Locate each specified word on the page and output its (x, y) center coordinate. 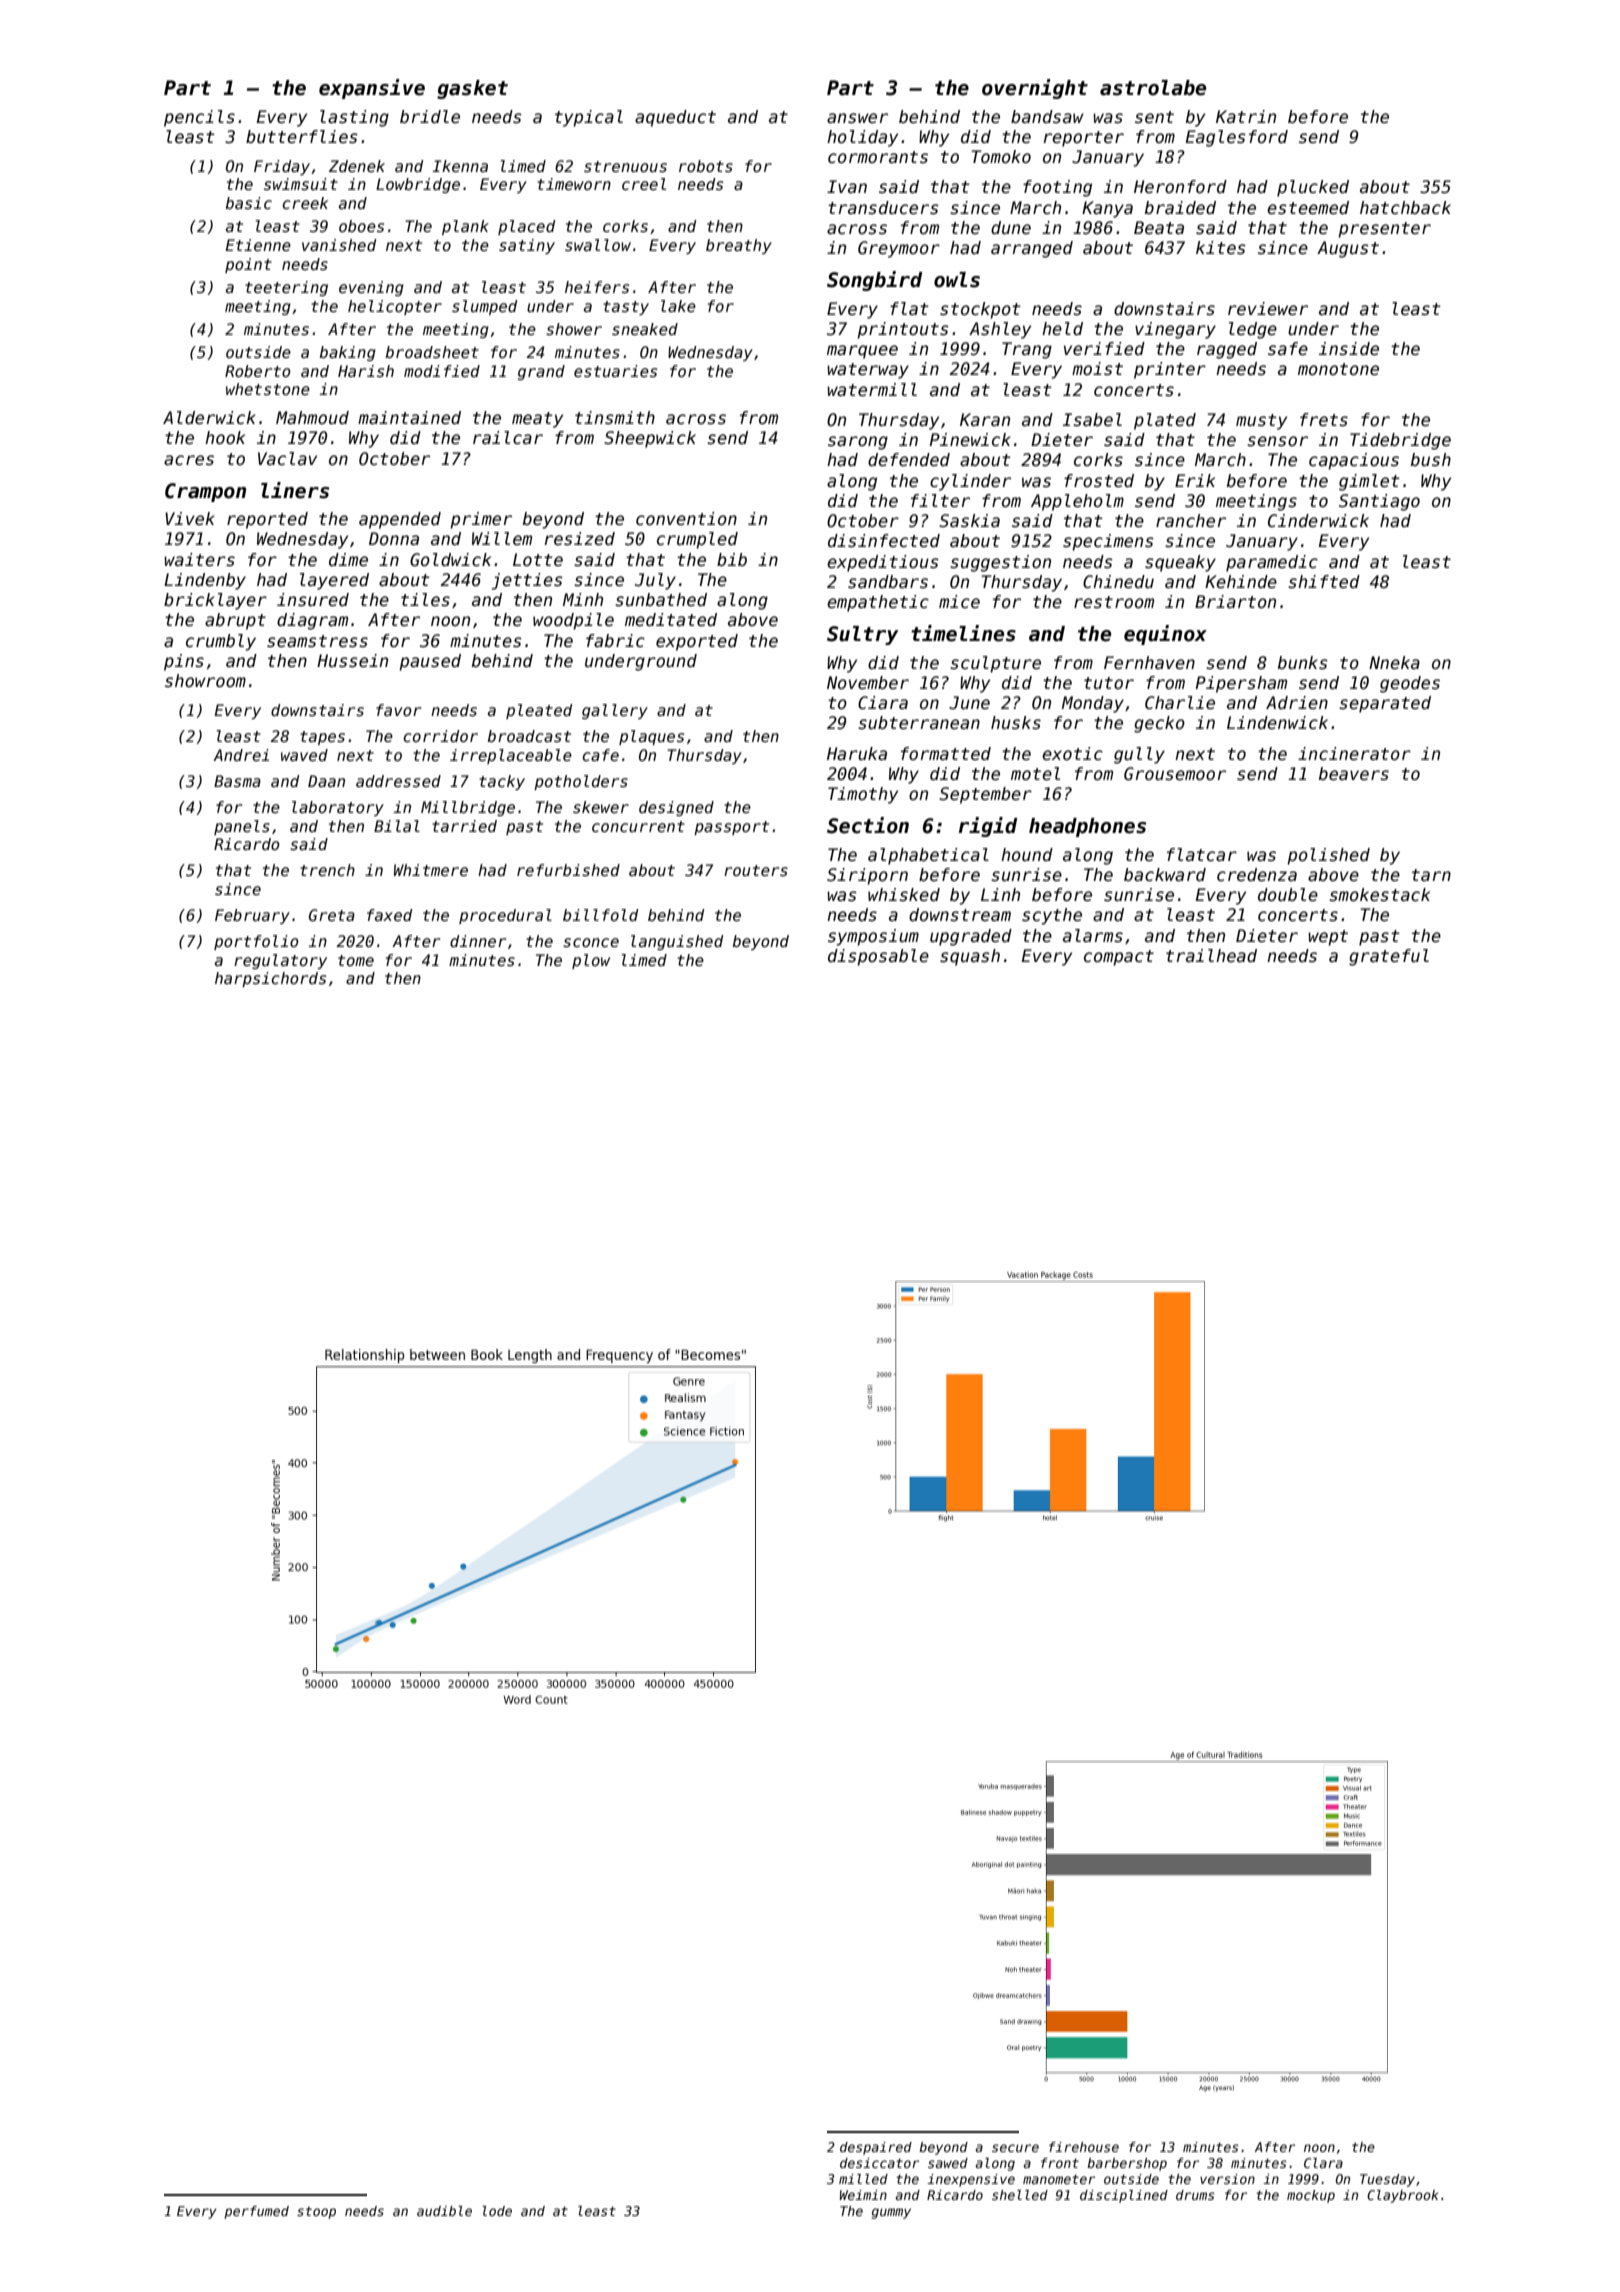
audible (444, 2211)
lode (497, 2211)
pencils (199, 118)
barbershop (1127, 2164)
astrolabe (1153, 88)
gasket (472, 89)
